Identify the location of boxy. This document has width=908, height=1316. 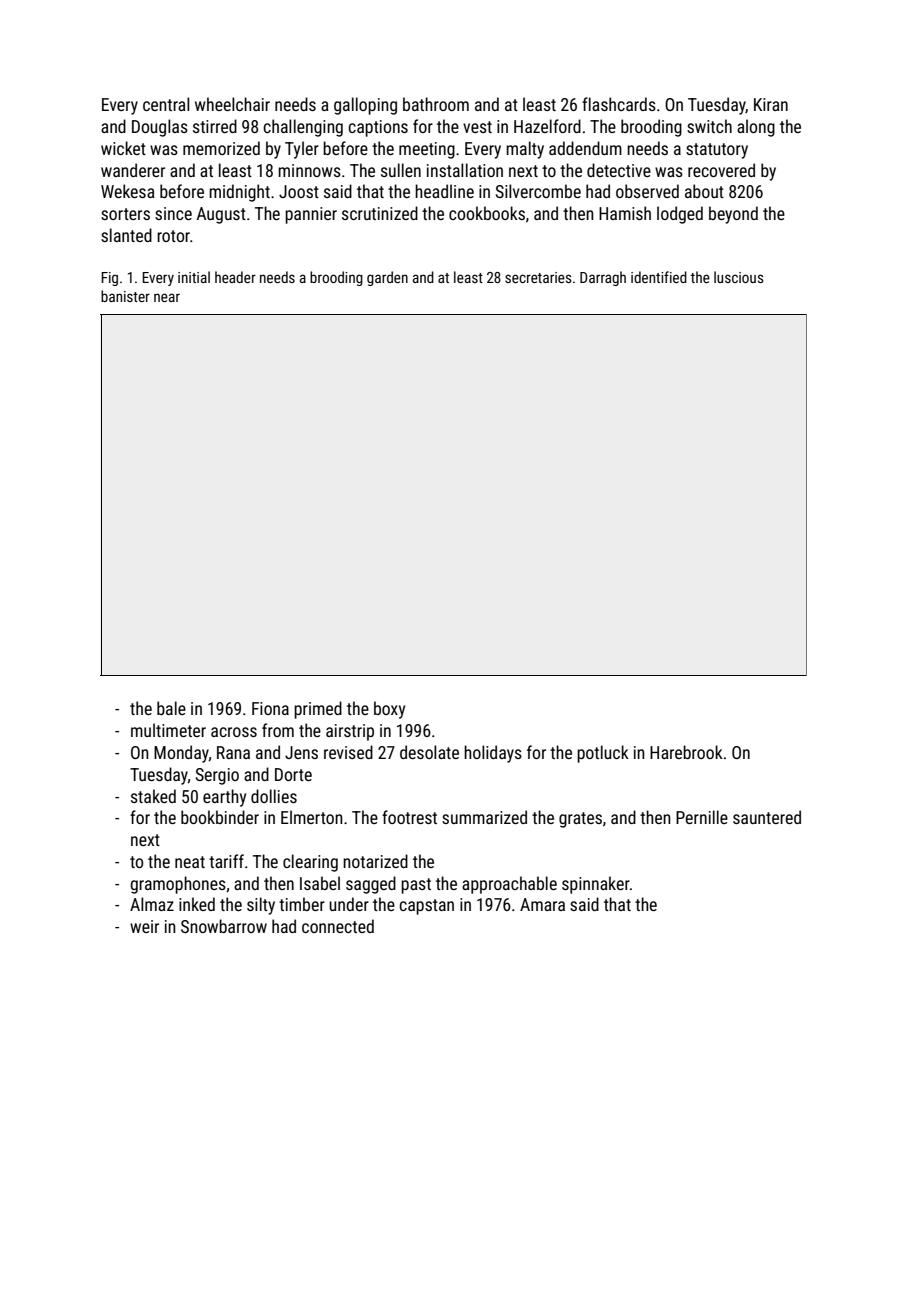
(389, 710).
